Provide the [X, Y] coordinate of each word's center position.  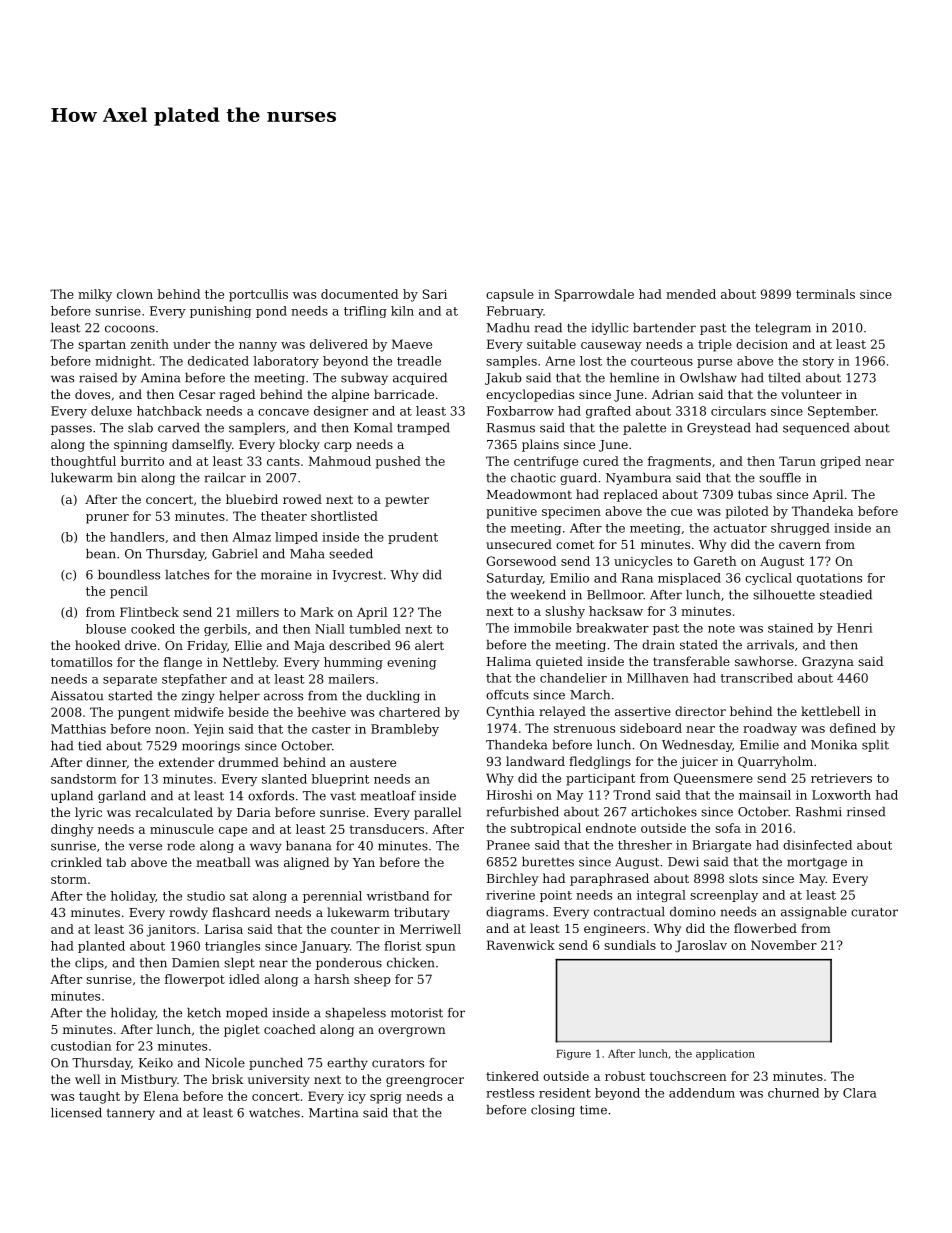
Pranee [508, 845]
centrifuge [546, 462]
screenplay [724, 896]
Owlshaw [708, 378]
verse [145, 847]
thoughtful [83, 462]
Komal [373, 428]
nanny [258, 347]
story [818, 362]
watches [274, 1113]
